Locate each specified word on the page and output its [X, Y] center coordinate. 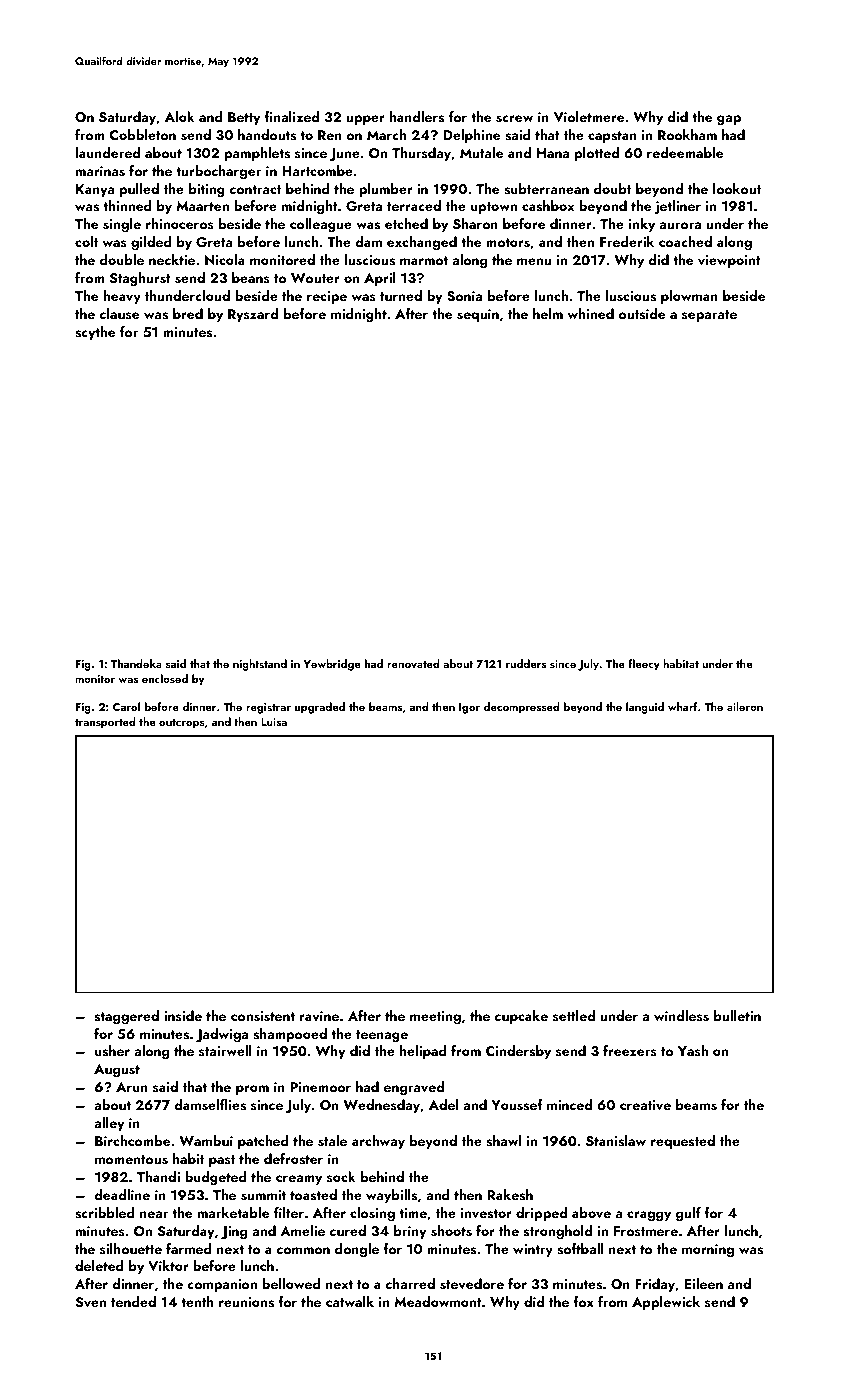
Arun [132, 1087]
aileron [745, 706]
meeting [435, 1018]
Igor [469, 708]
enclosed [165, 678]
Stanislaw [616, 1141]
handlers [417, 116]
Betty [244, 118]
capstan [612, 137]
